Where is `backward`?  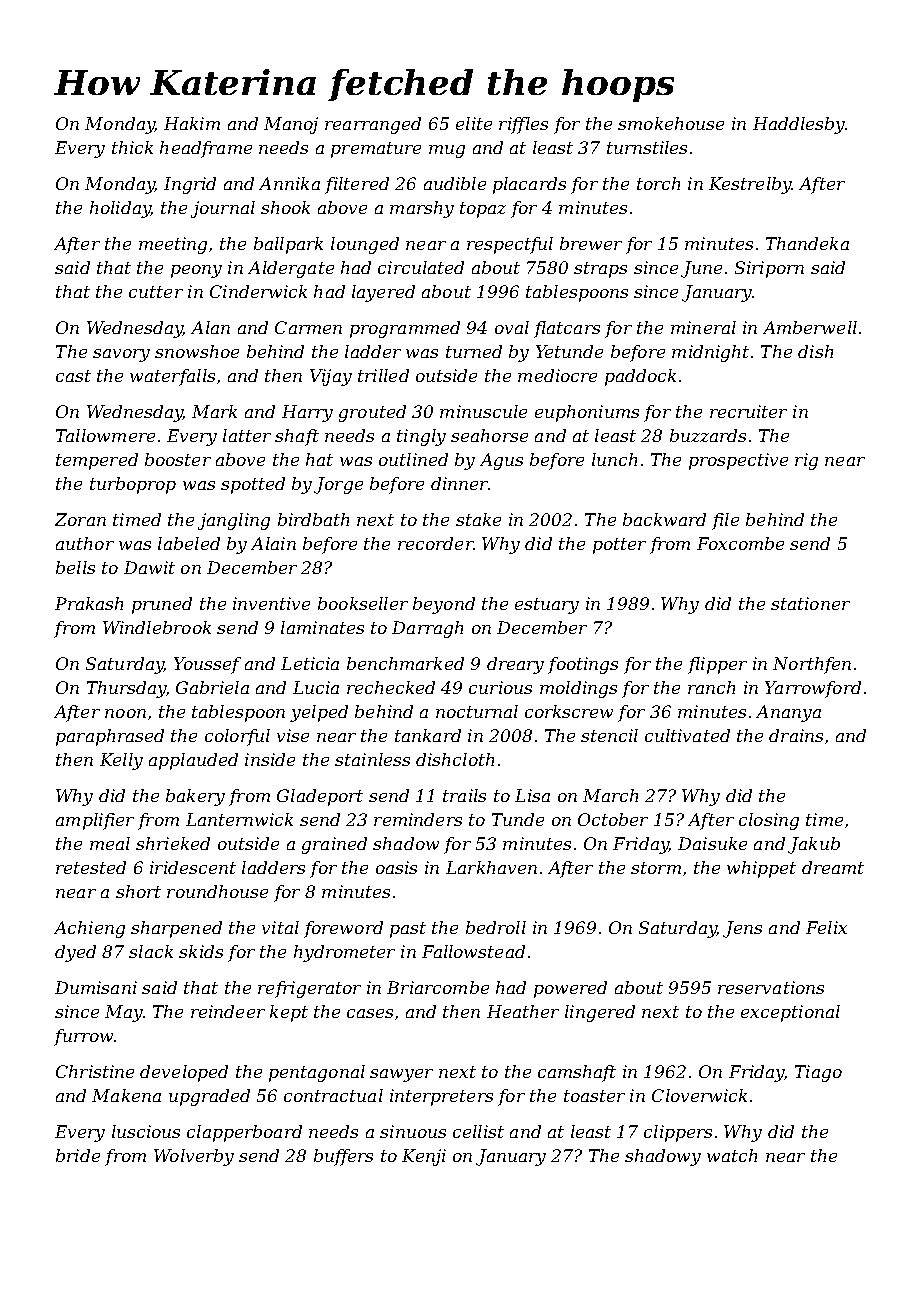
backward is located at coordinates (664, 519).
